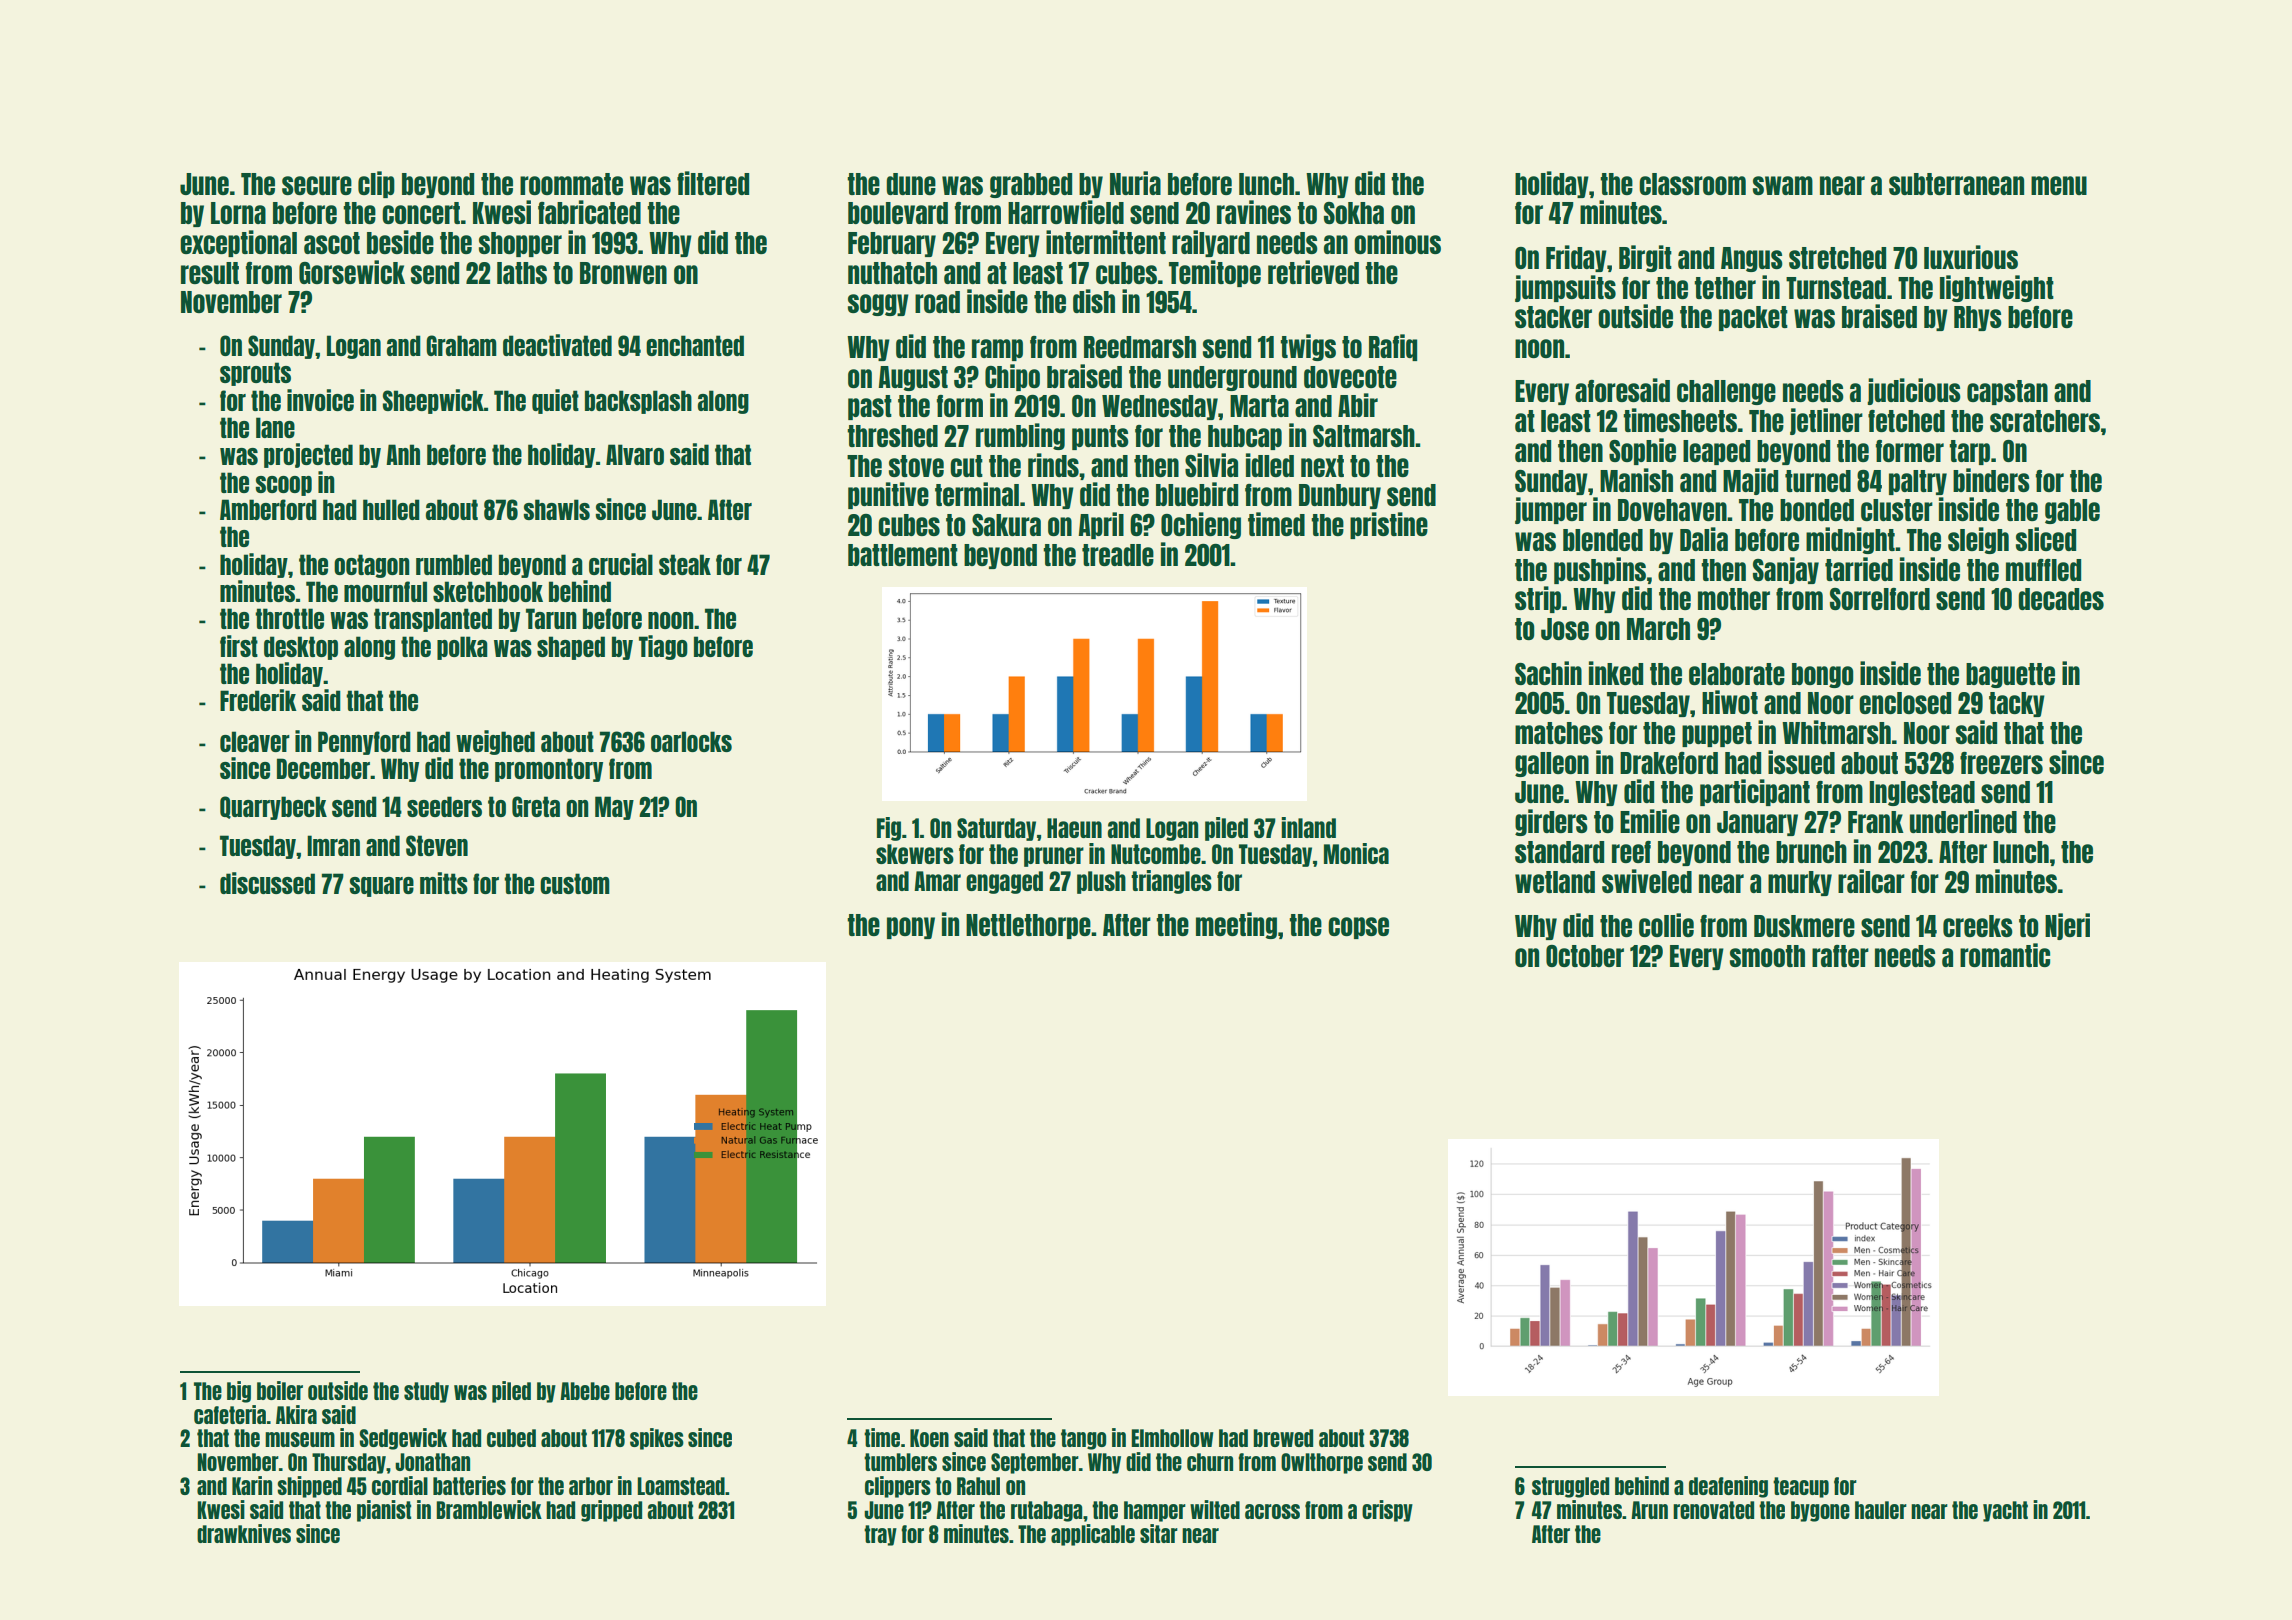 The image size is (2292, 1620). What do you see at coordinates (255, 374) in the screenshot?
I see `sprouts` at bounding box center [255, 374].
